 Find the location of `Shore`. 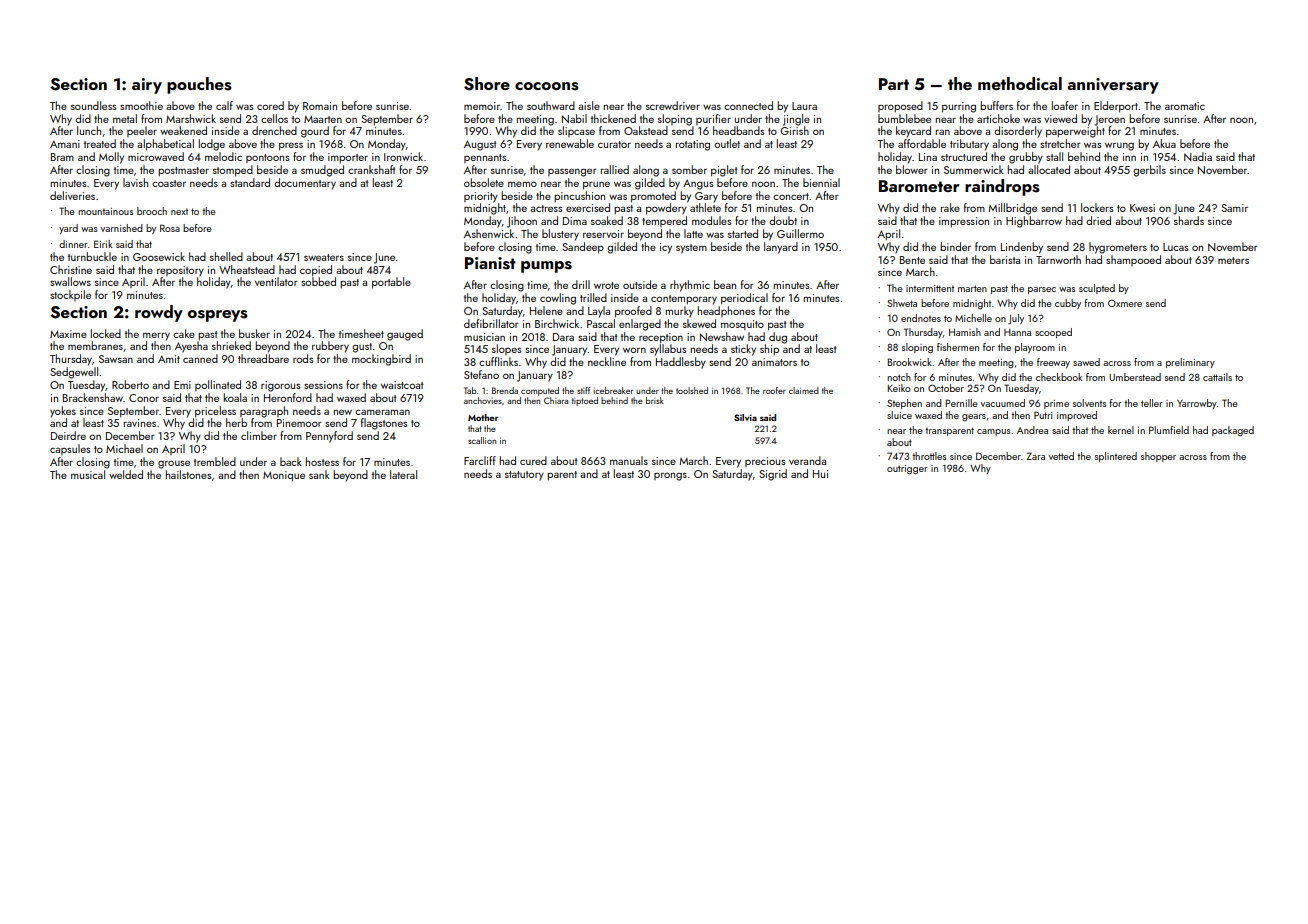

Shore is located at coordinates (487, 84).
